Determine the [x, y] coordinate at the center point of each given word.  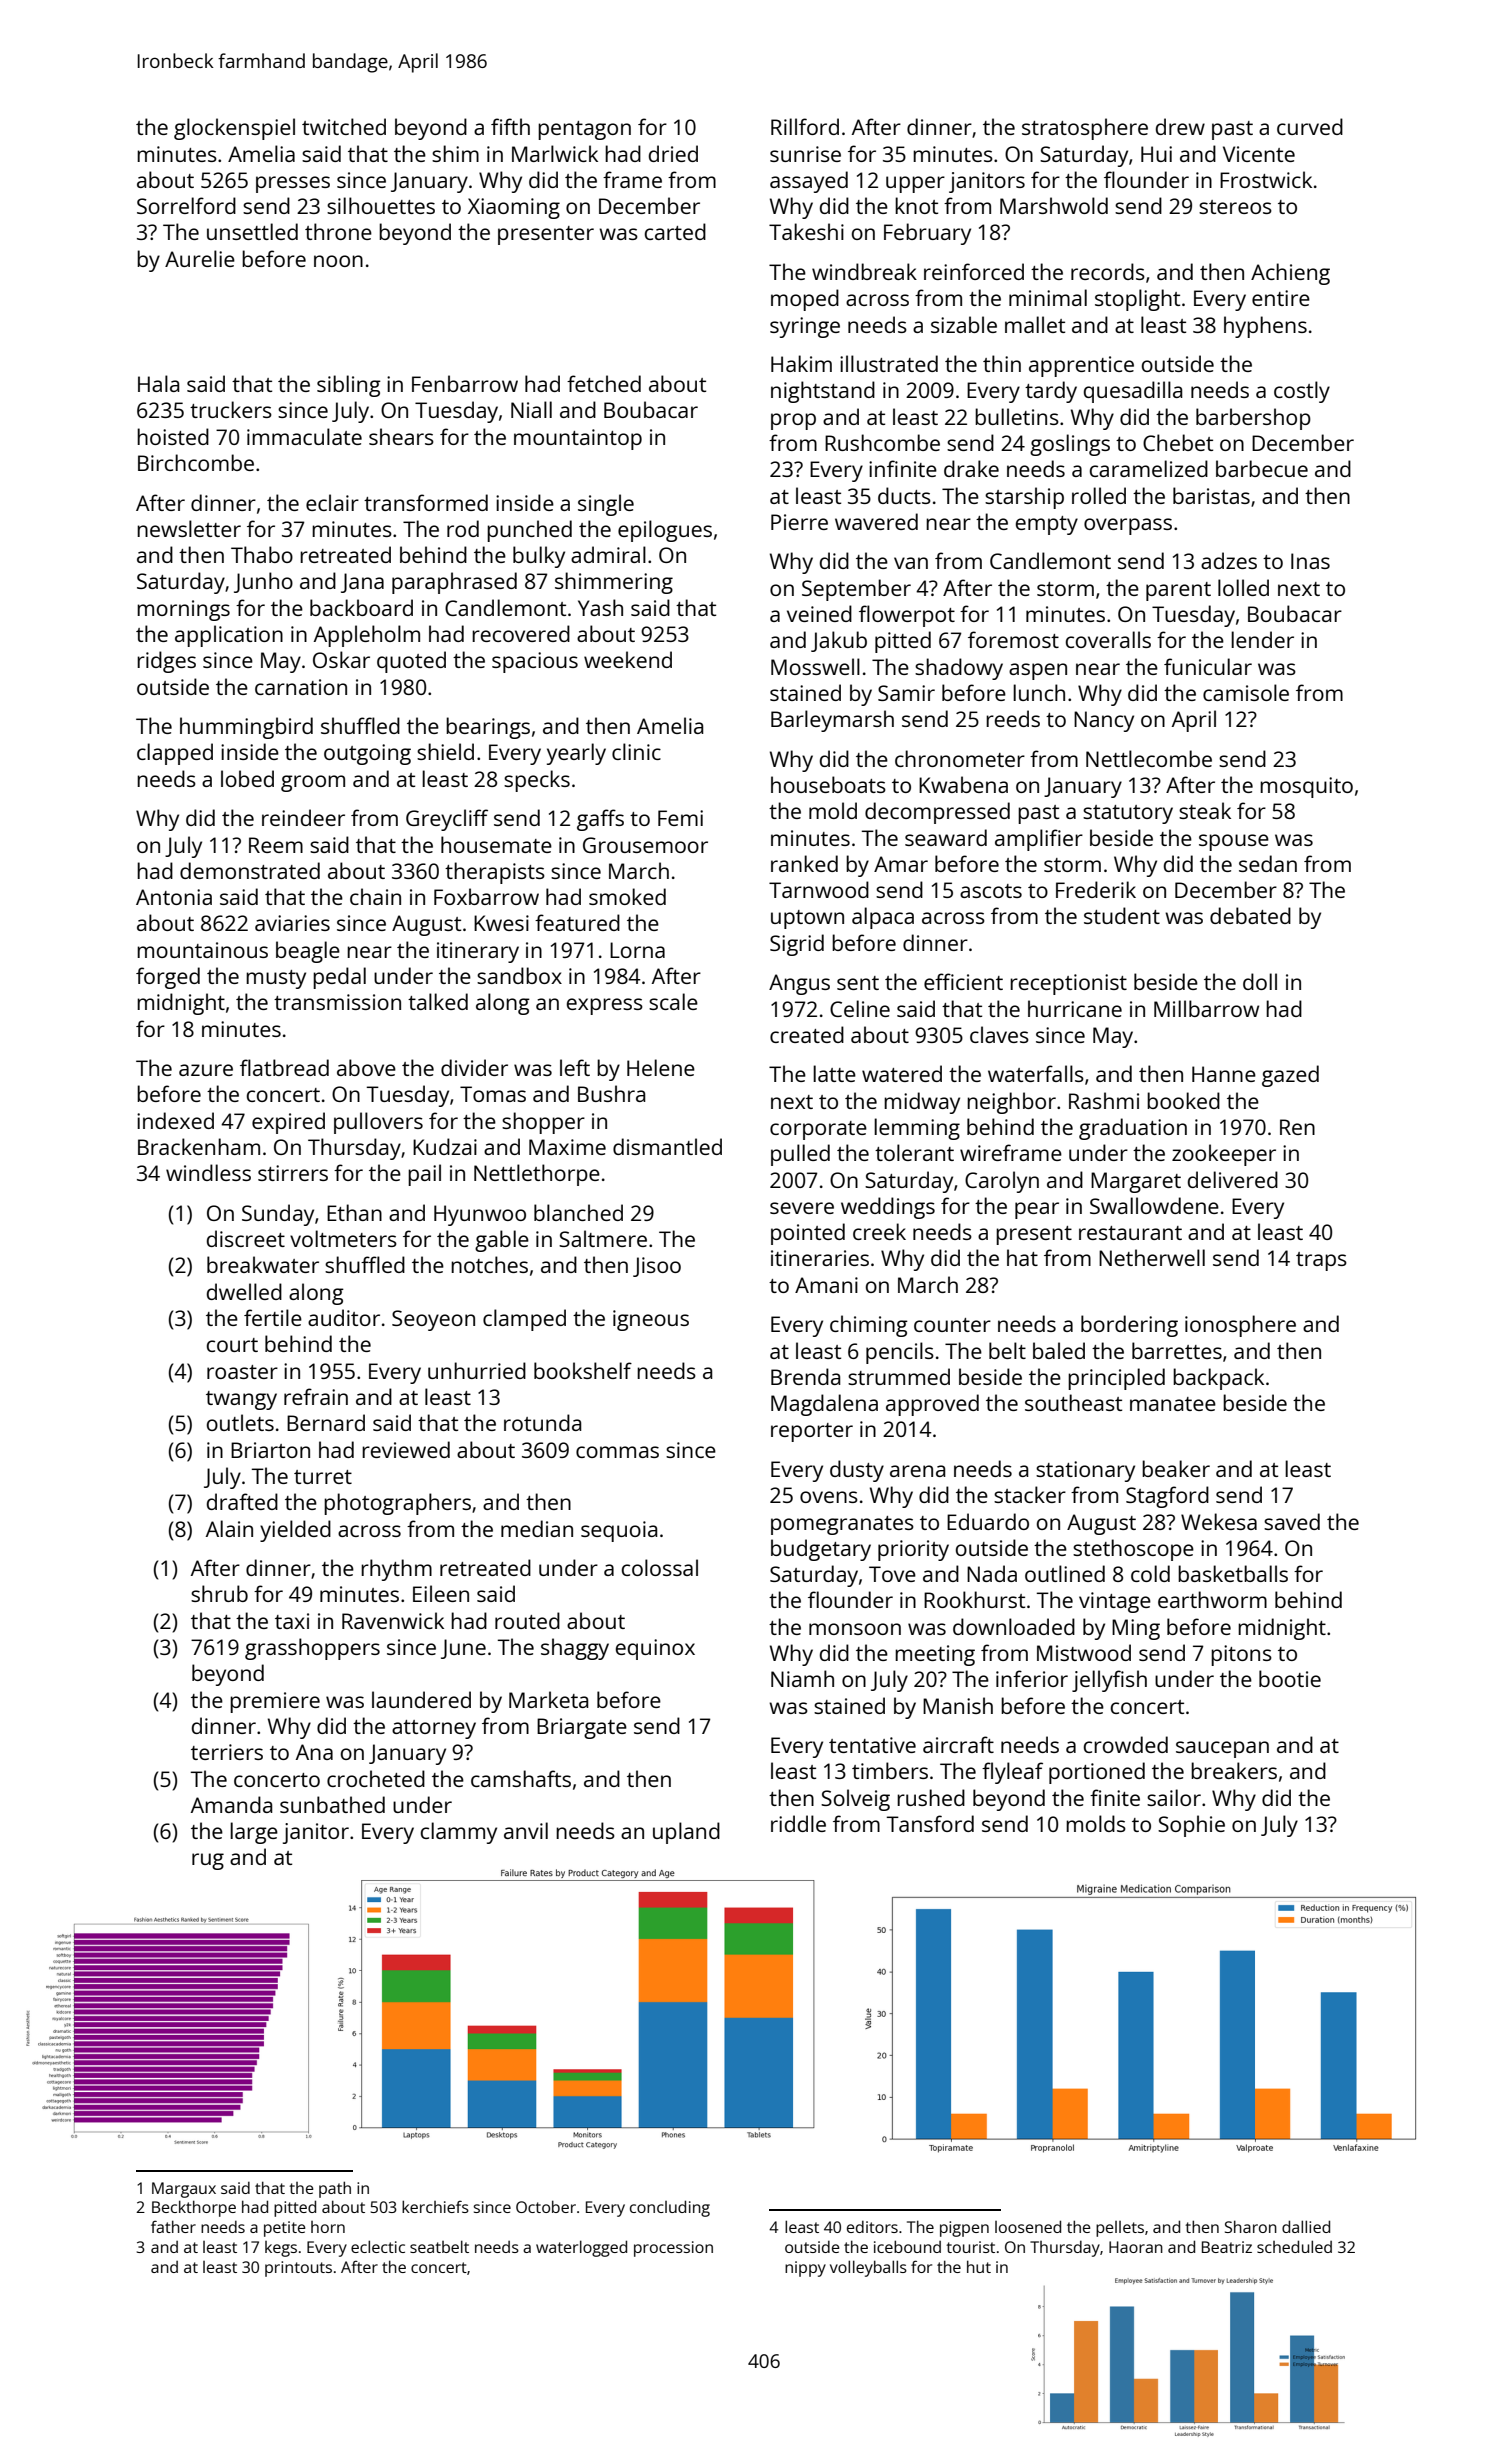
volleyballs [868, 2268]
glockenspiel [234, 129]
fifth [510, 126]
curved [1310, 126]
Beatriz [1227, 2247]
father [173, 2226]
